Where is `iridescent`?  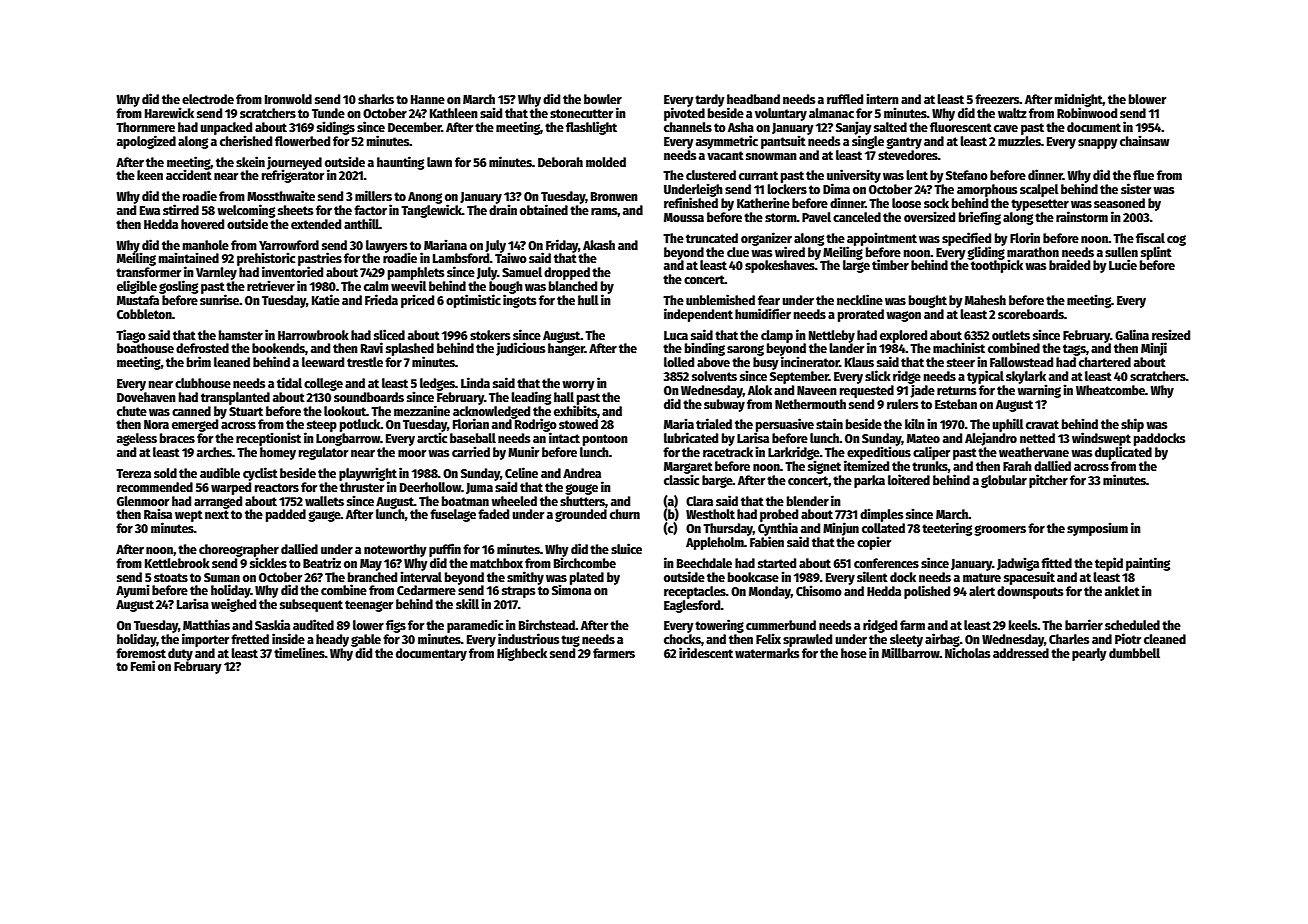 iridescent is located at coordinates (706, 652).
